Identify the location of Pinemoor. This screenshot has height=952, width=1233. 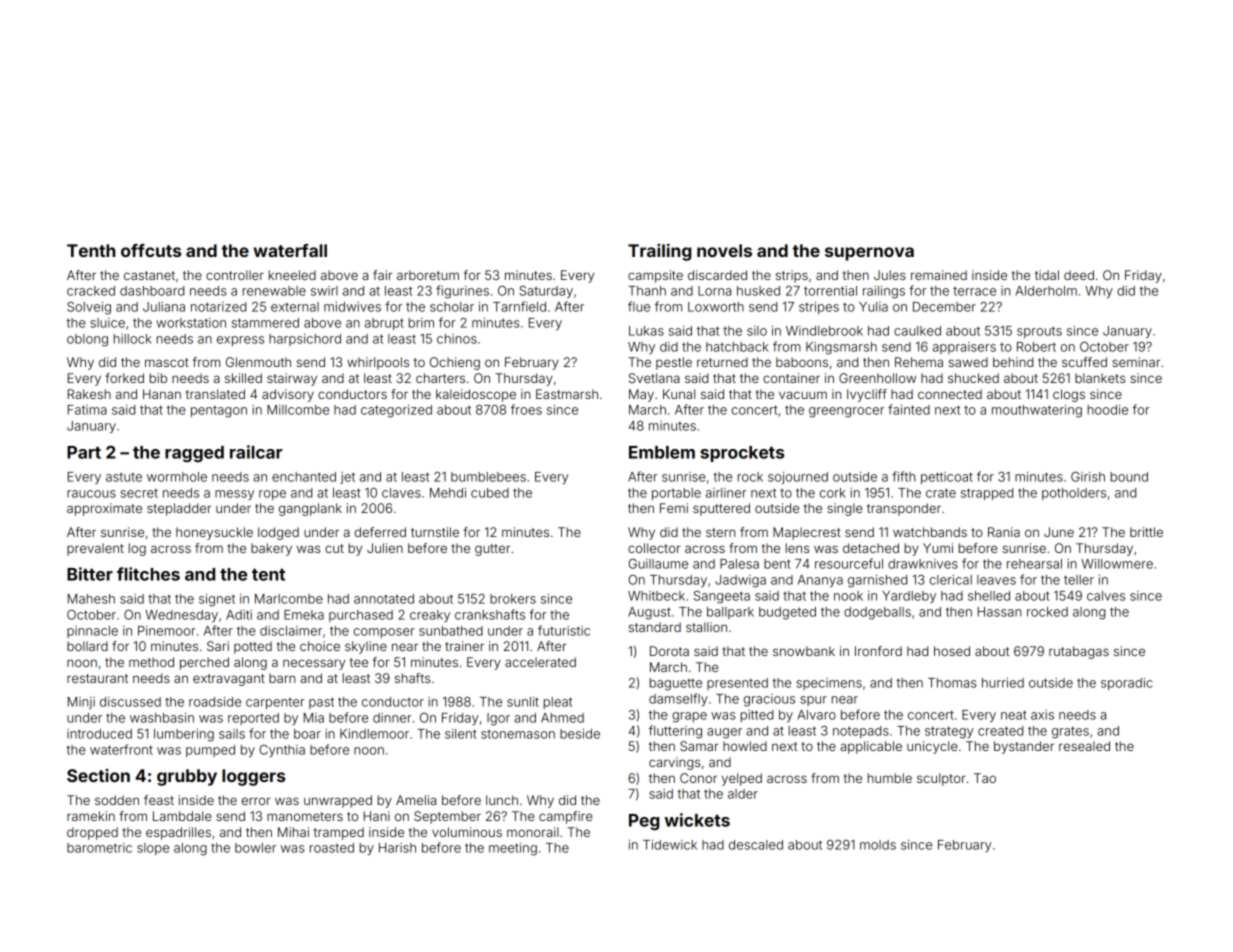
(166, 631).
